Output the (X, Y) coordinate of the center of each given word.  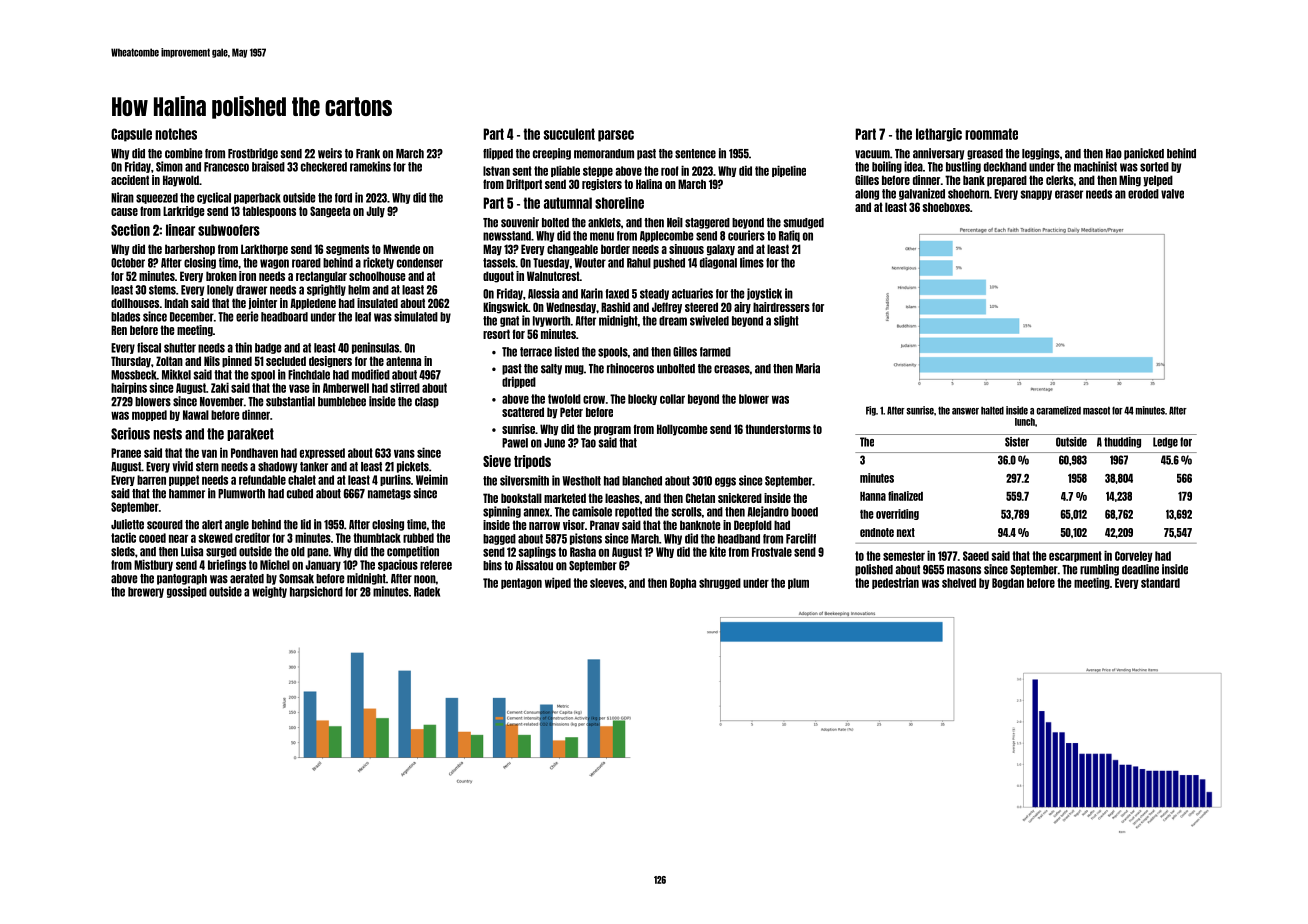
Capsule (131, 135)
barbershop (190, 250)
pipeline (789, 171)
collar (672, 399)
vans (404, 454)
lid (306, 524)
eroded (1143, 194)
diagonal (718, 263)
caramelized (1059, 410)
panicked (1144, 154)
